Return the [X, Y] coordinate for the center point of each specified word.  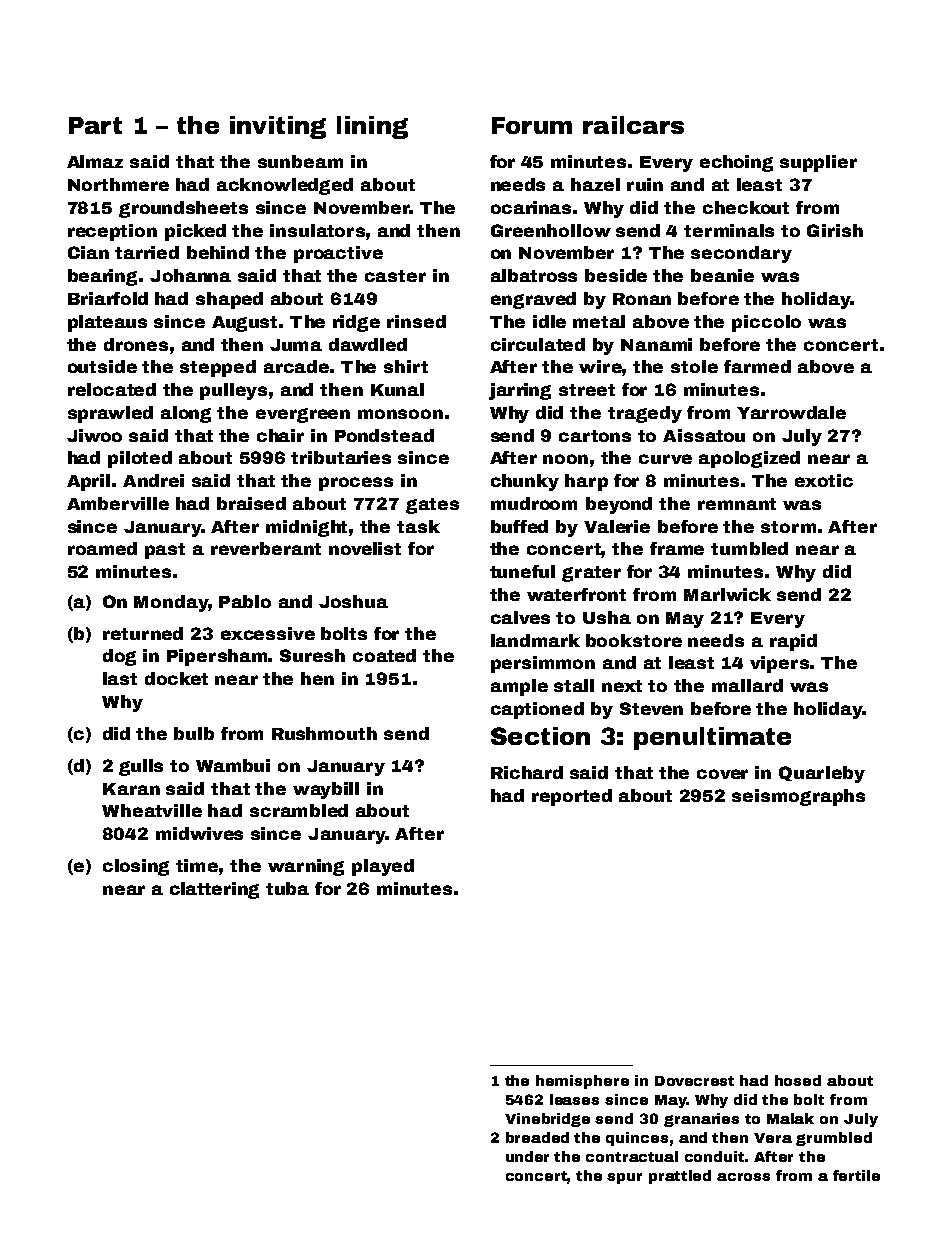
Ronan [642, 299]
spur [624, 1178]
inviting [278, 127]
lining [372, 127]
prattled [680, 1177]
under [527, 1156]
